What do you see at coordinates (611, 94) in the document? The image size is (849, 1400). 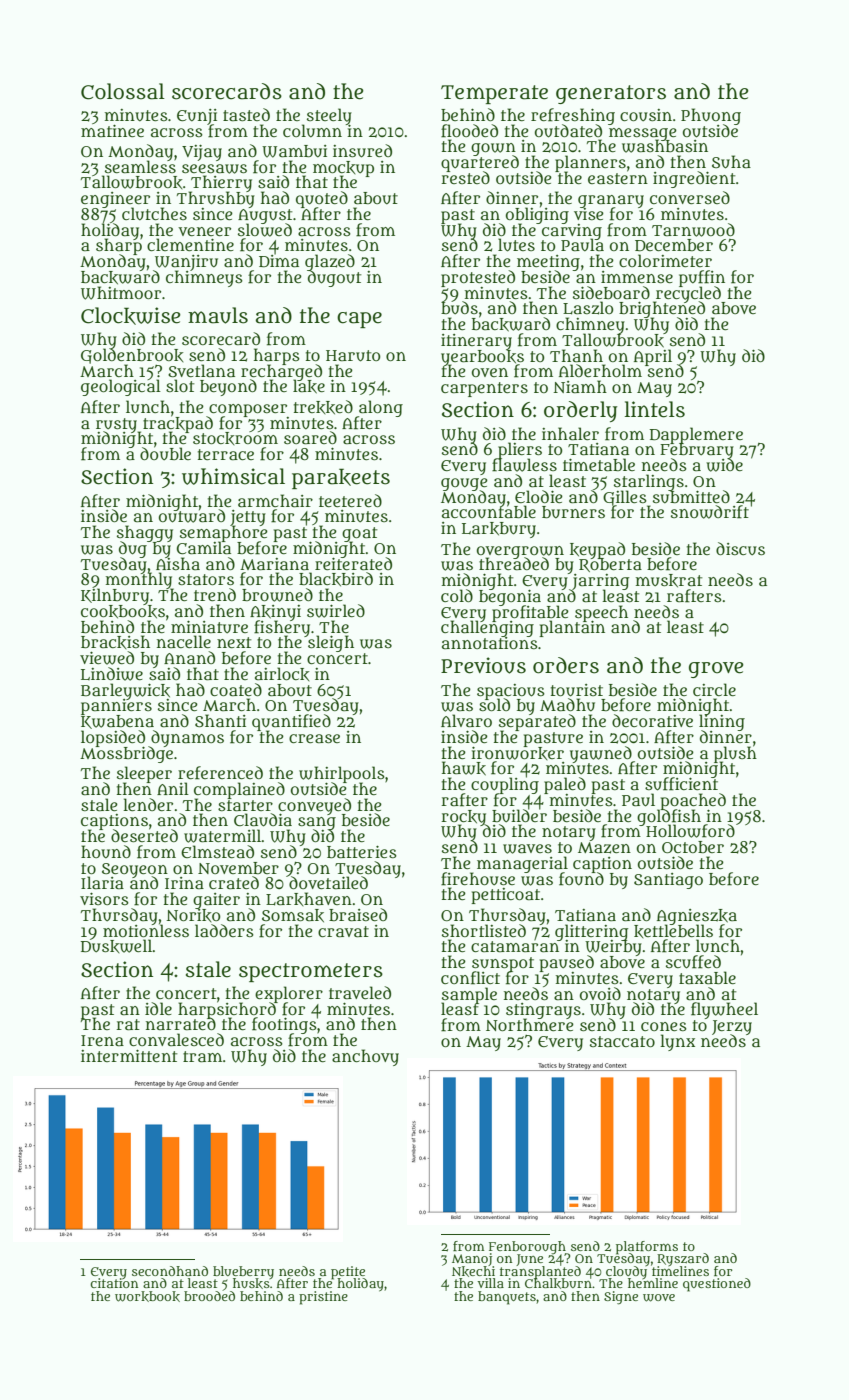 I see `generators` at bounding box center [611, 94].
